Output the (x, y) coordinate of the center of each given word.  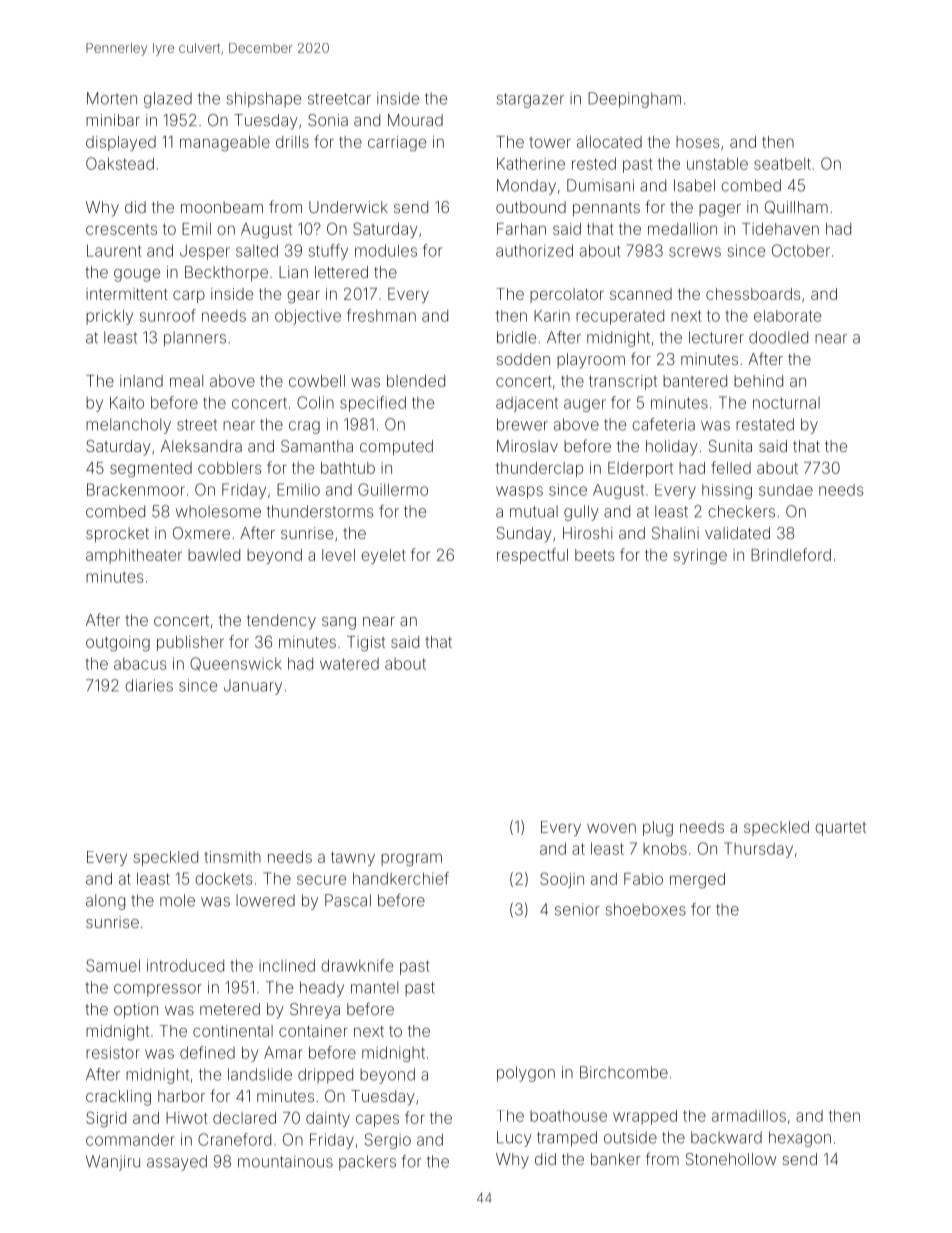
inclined (287, 965)
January (253, 687)
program (411, 860)
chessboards (753, 294)
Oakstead (120, 163)
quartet (840, 829)
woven (611, 828)
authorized (534, 250)
